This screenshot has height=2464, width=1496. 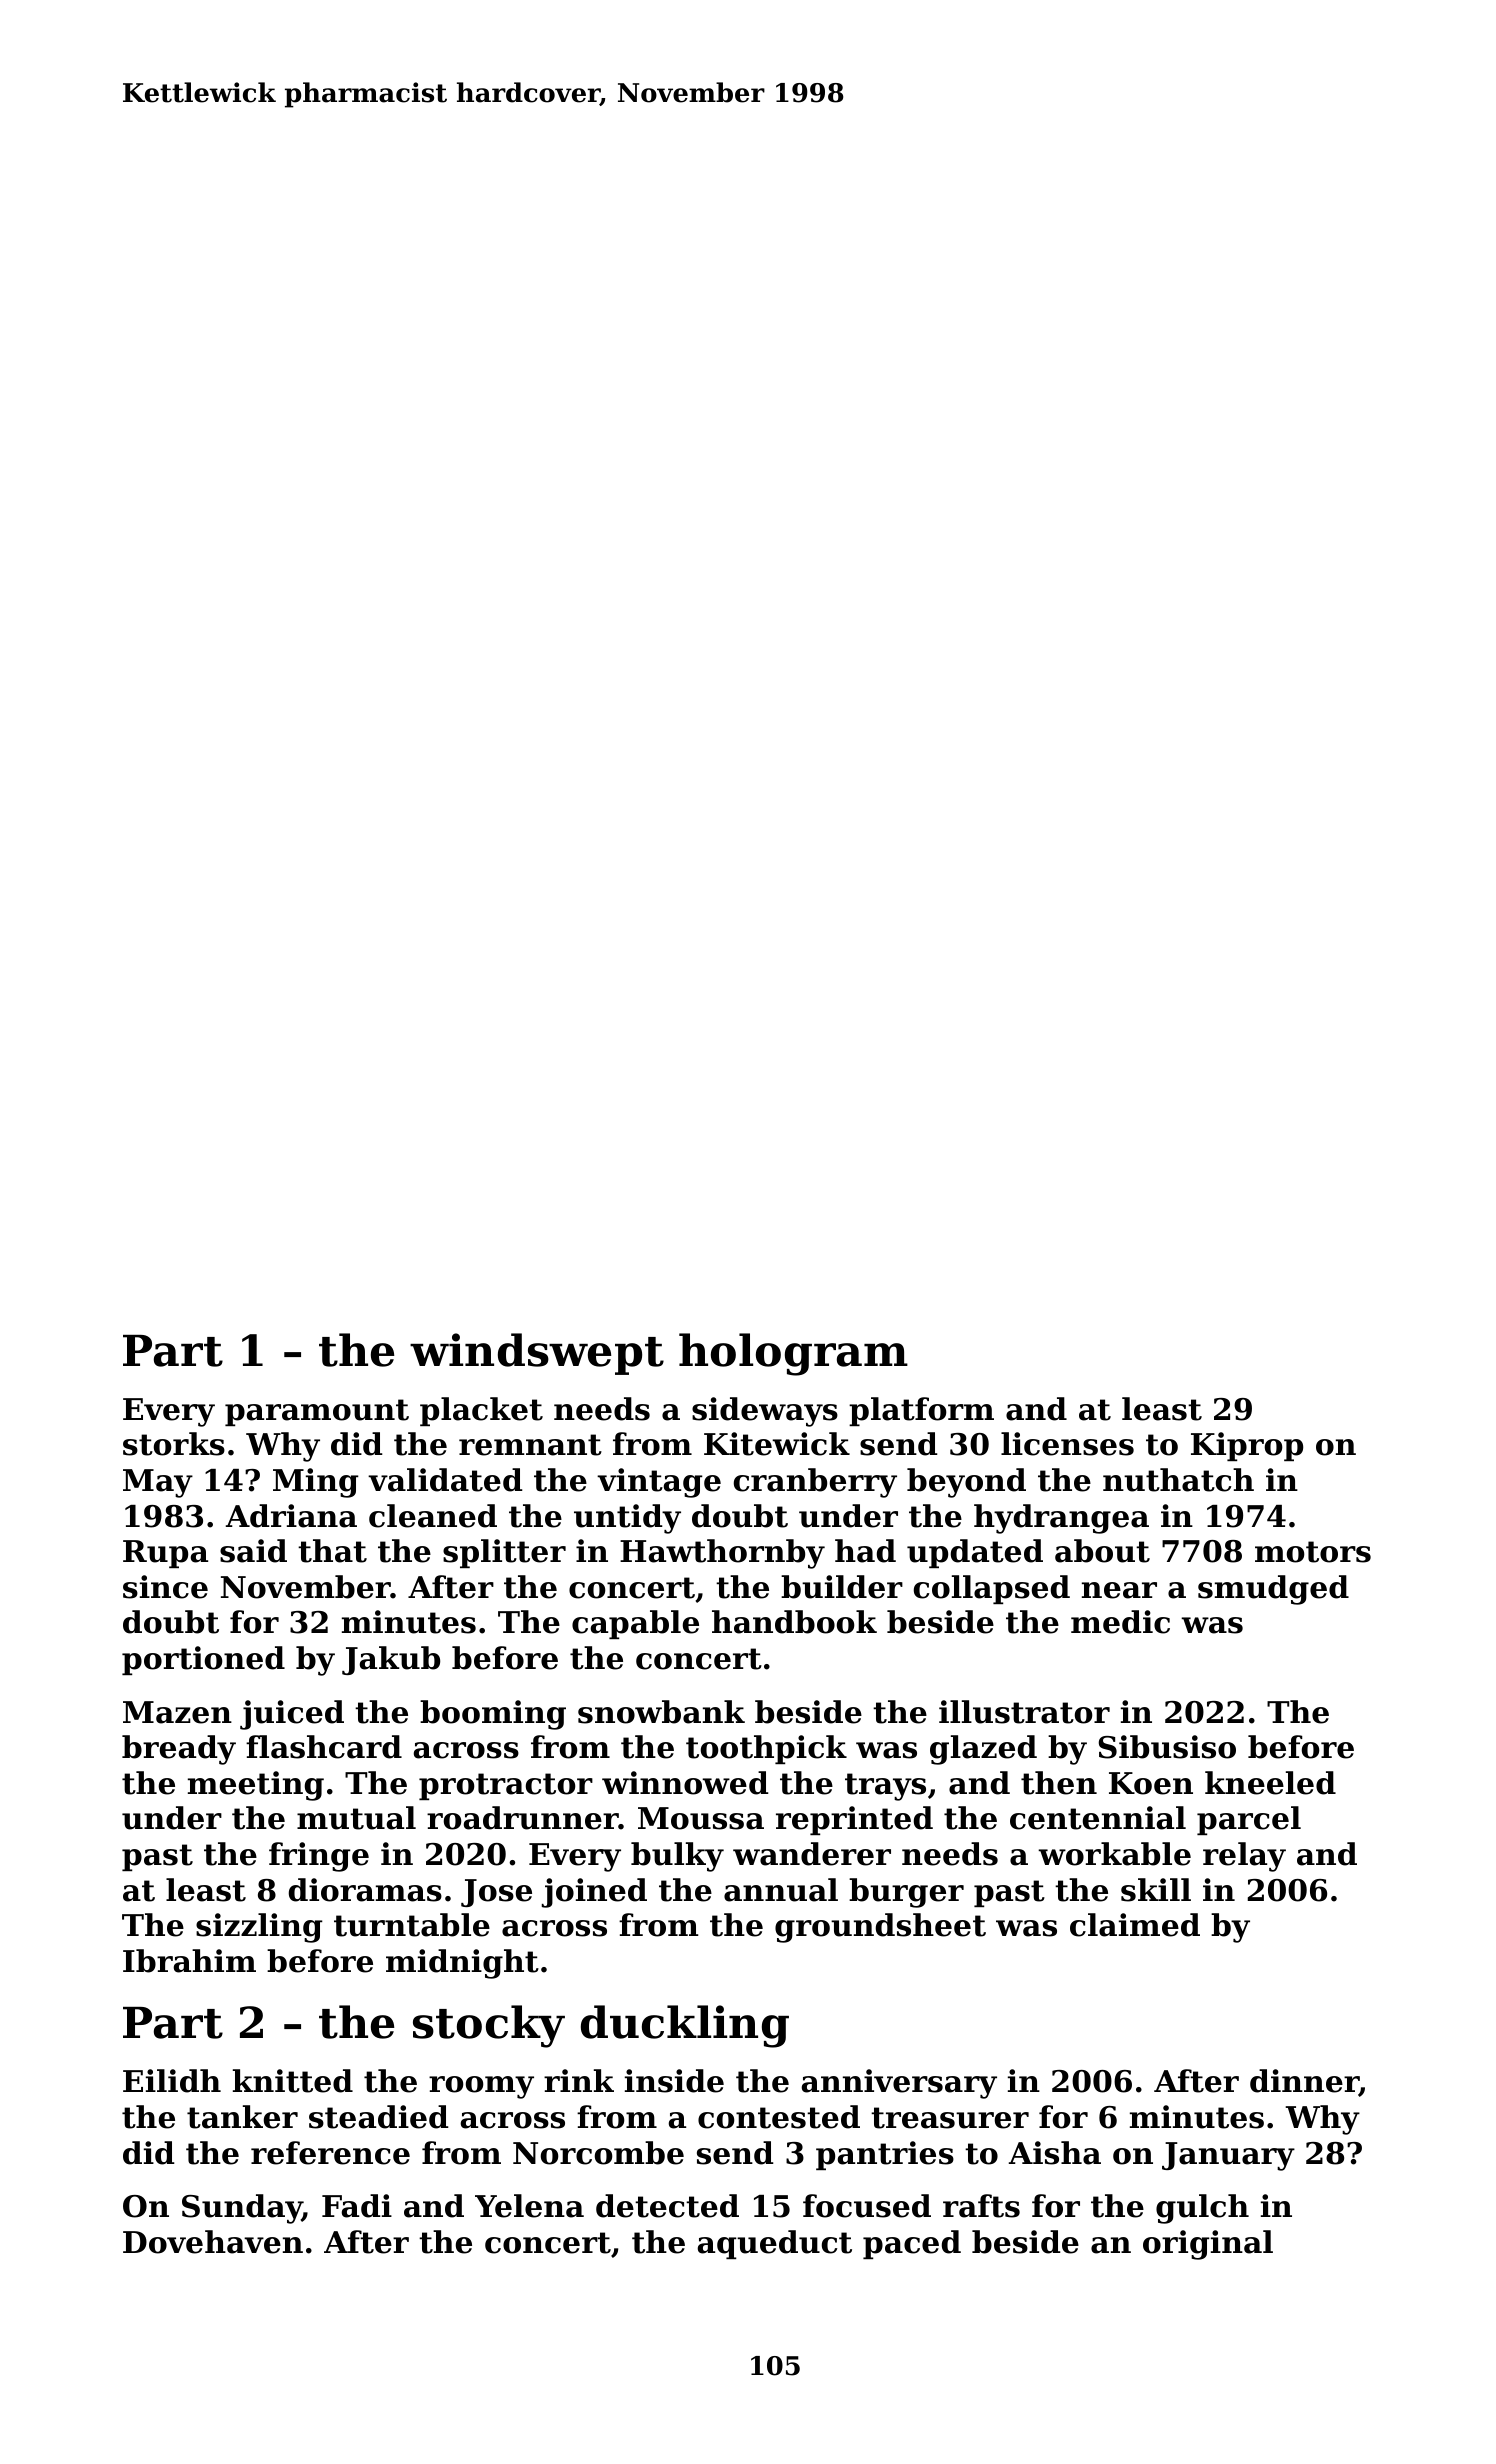 What do you see at coordinates (906, 1893) in the screenshot?
I see `burger` at bounding box center [906, 1893].
